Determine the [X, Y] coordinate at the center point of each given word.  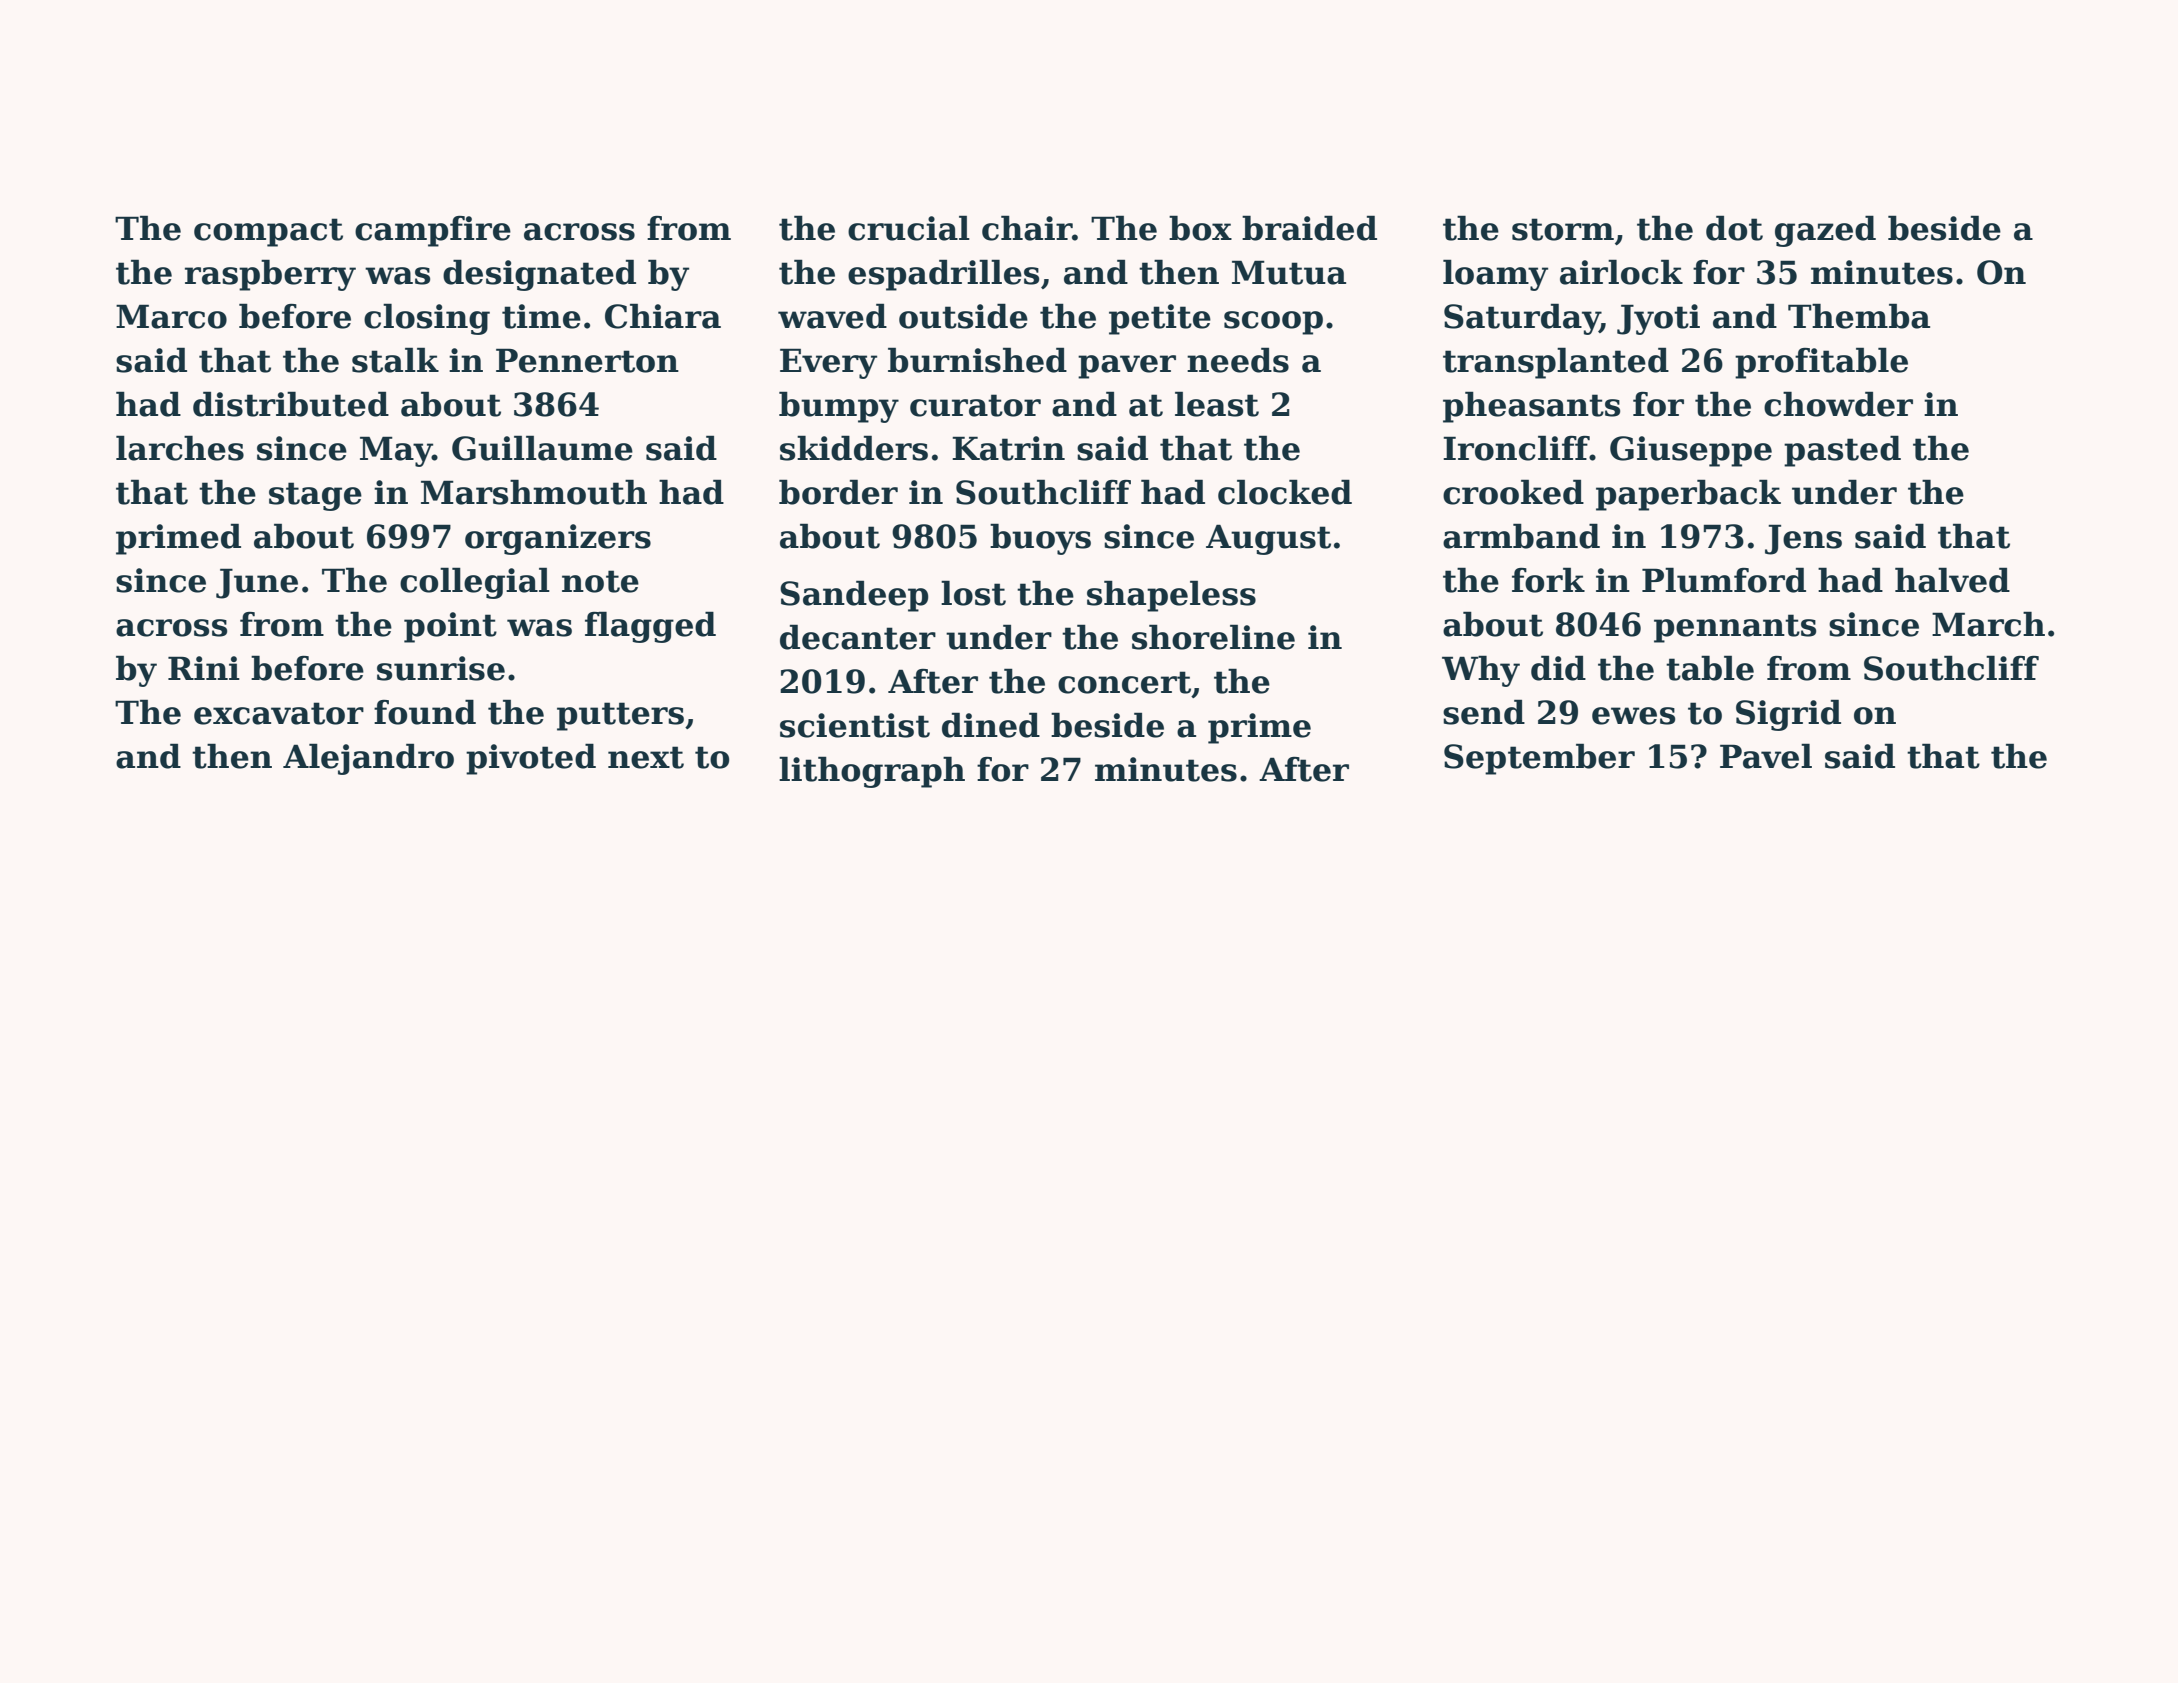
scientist [855, 725]
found [425, 712]
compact [268, 232]
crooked [1513, 492]
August [1268, 539]
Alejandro [368, 759]
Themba [1859, 316]
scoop [1273, 323]
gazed [1825, 231]
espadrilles [943, 275]
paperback [1688, 495]
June [257, 583]
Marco [171, 316]
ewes [1633, 716]
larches [180, 448]
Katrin [1008, 448]
